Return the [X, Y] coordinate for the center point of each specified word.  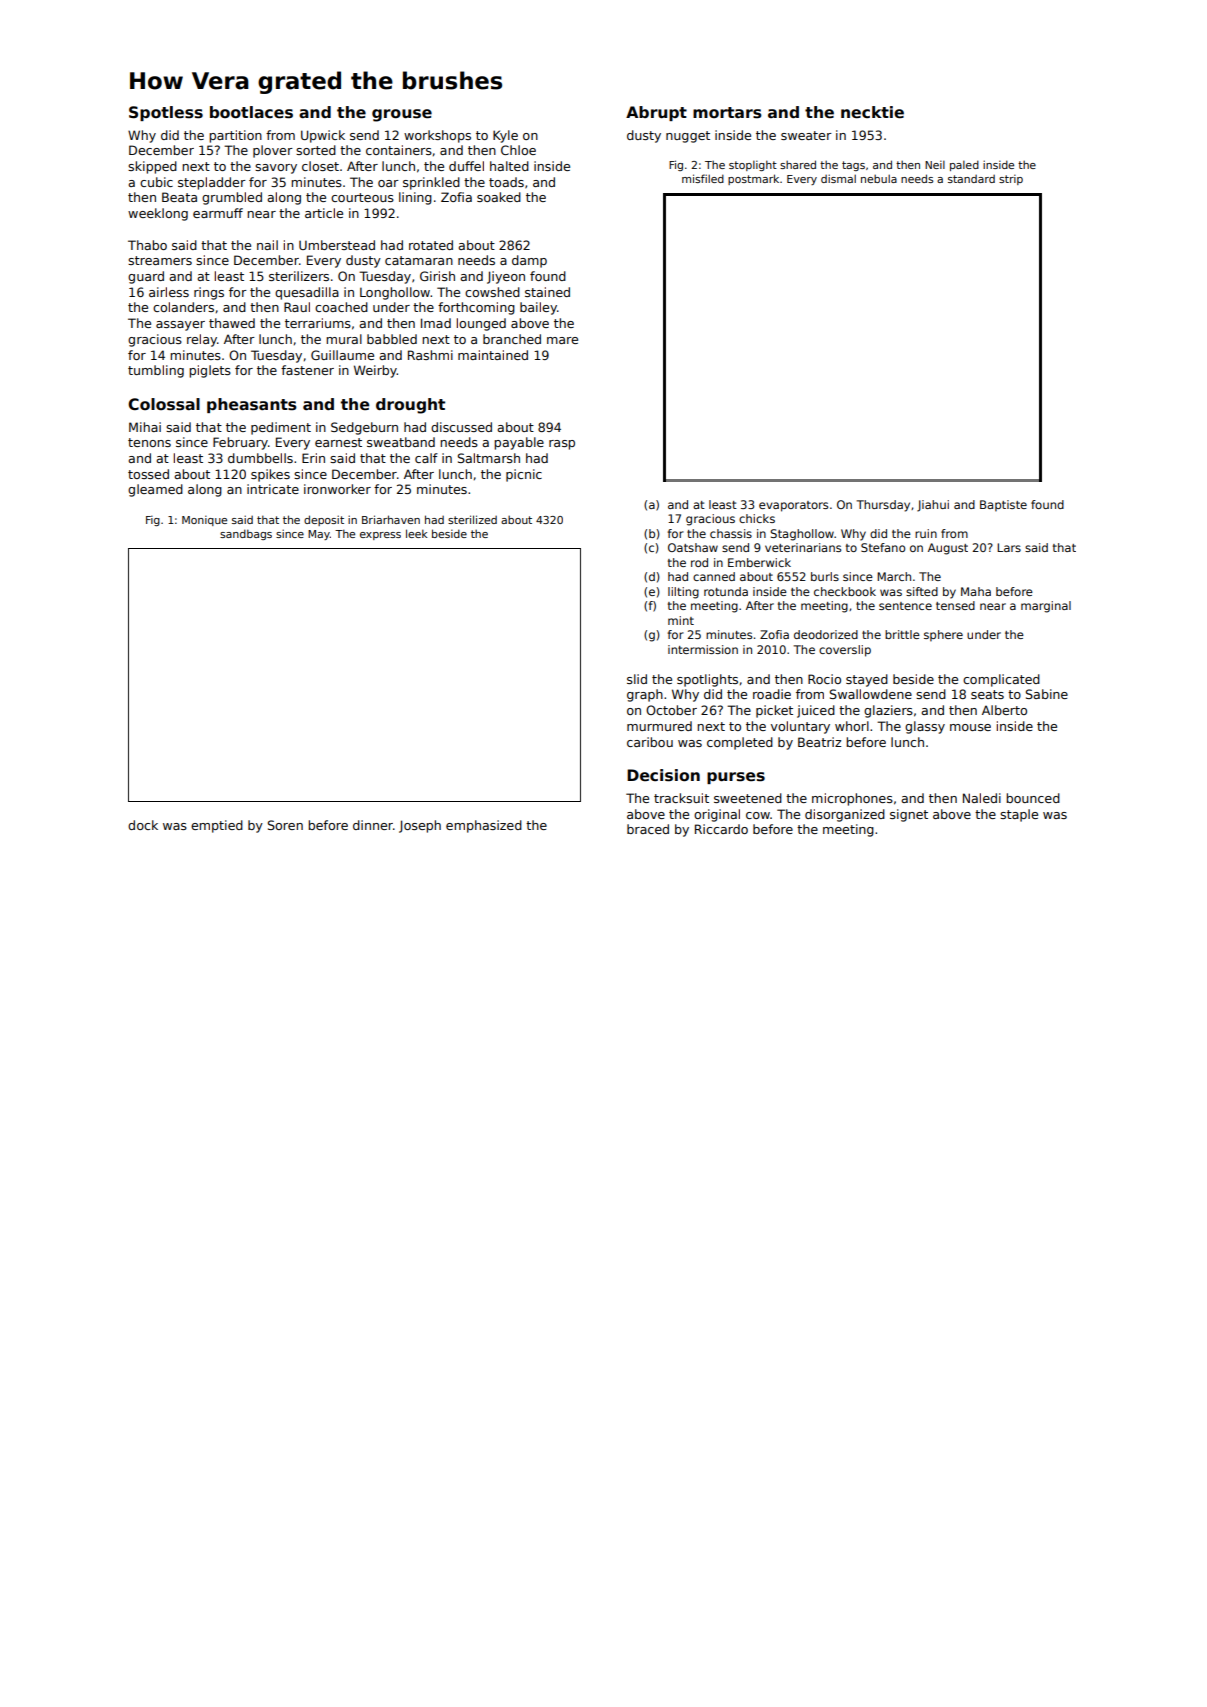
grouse [402, 115]
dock [143, 825]
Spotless [166, 113]
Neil [935, 164]
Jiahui [933, 506]
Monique [204, 520]
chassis [731, 533]
